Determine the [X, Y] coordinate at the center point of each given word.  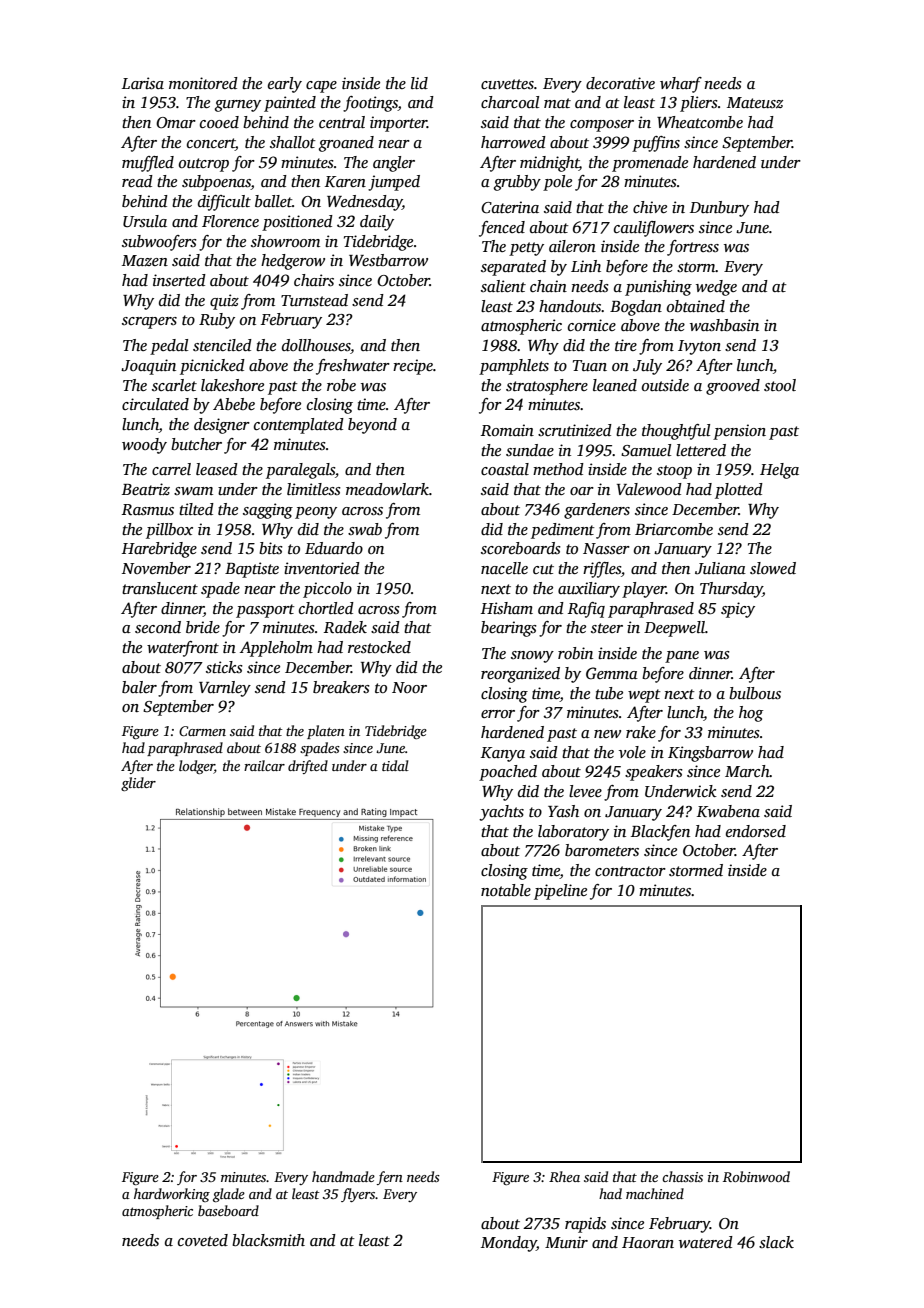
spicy [738, 610]
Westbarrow [388, 260]
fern [390, 1178]
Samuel [646, 450]
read [137, 181]
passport [265, 611]
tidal [395, 765]
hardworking [172, 1195]
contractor [630, 871]
